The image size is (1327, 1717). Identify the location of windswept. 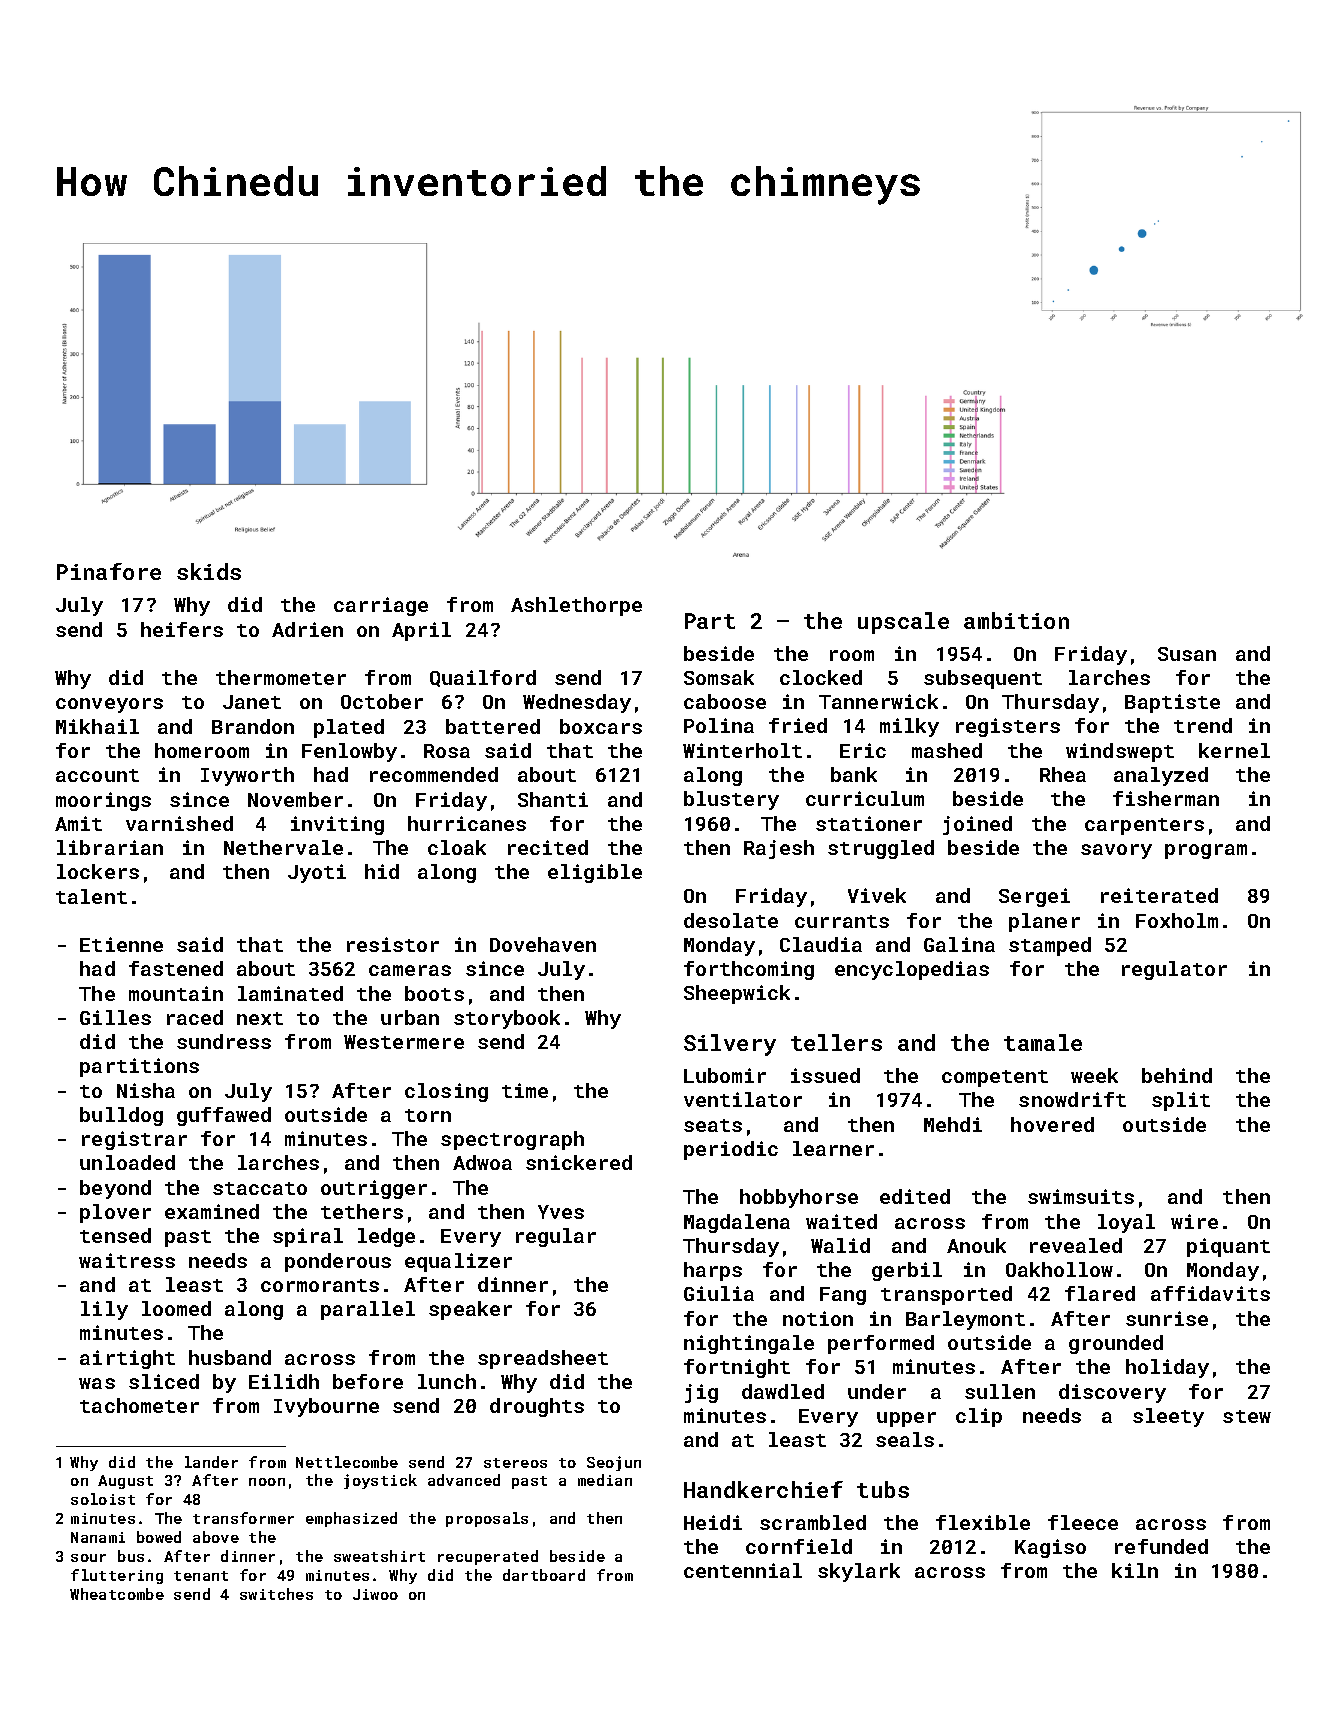
(1120, 752).
